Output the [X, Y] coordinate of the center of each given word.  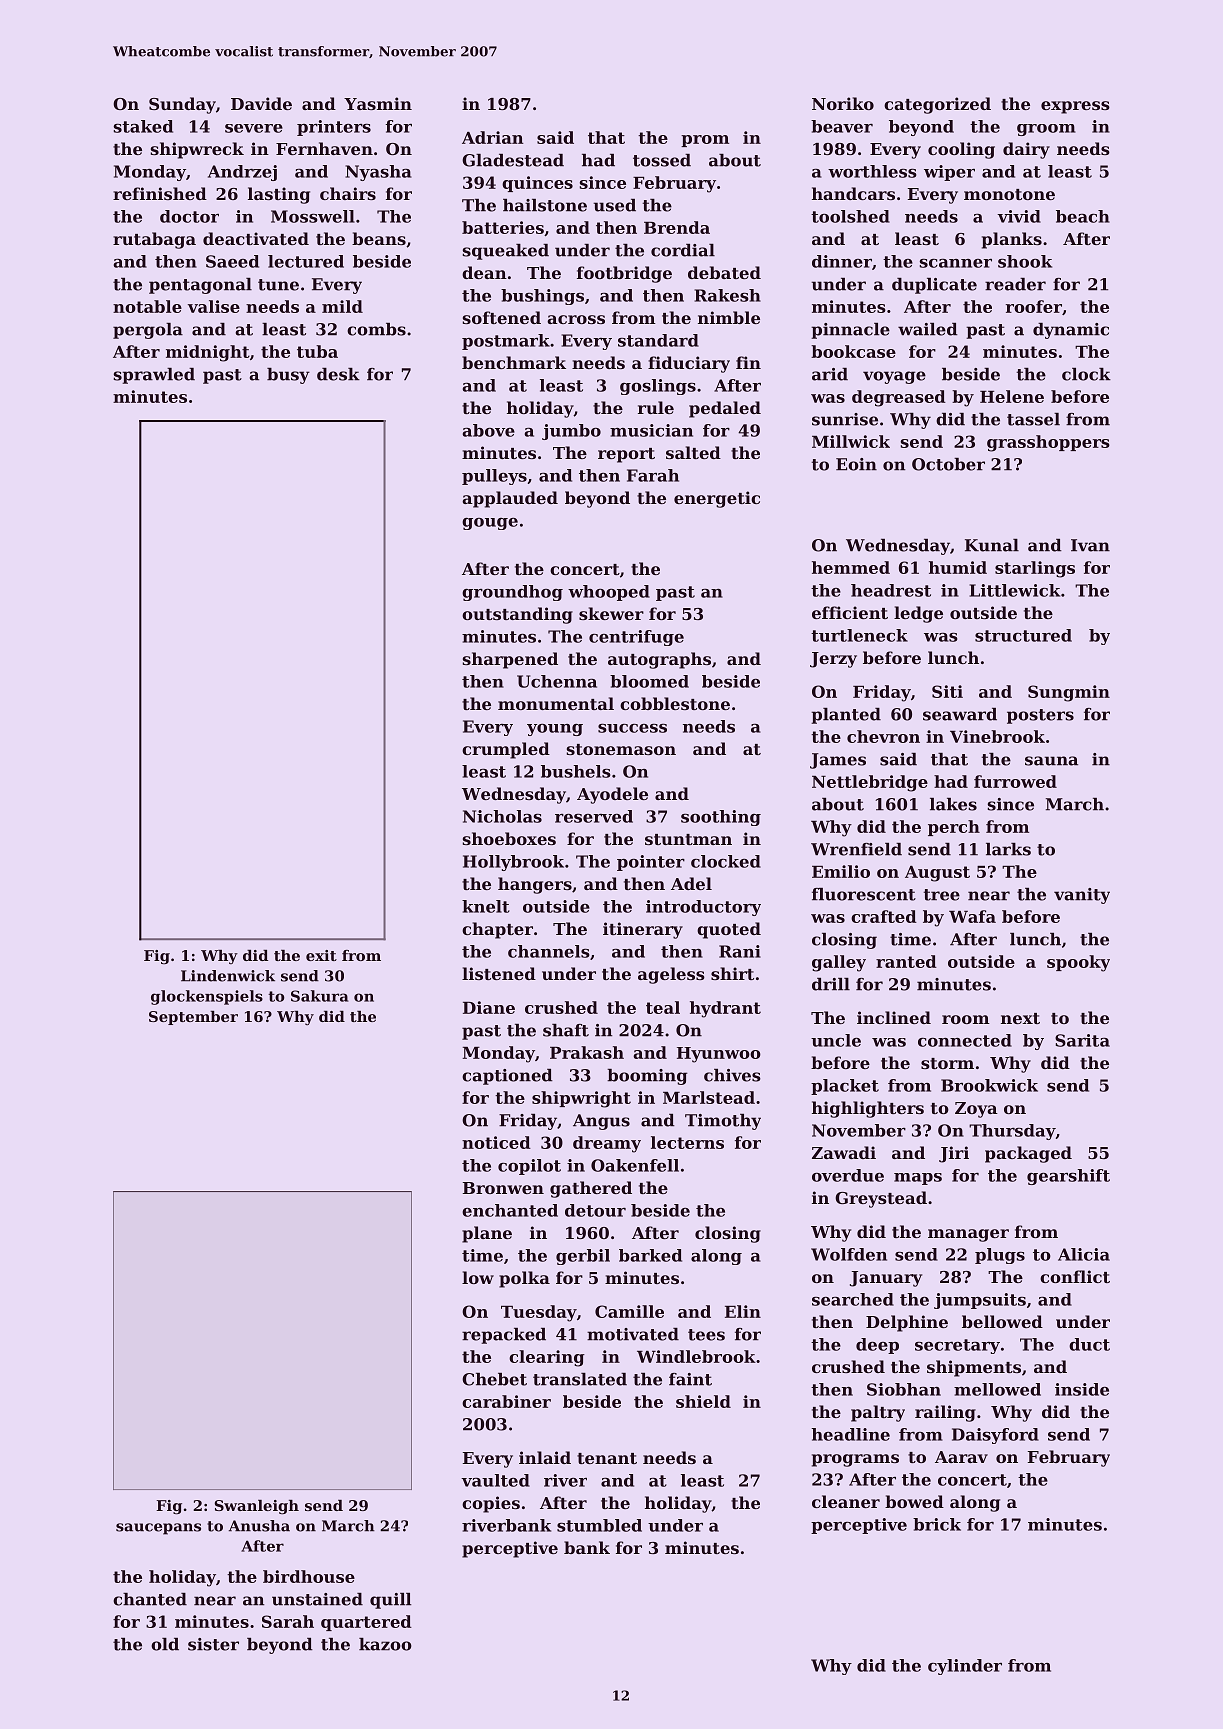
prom [705, 141]
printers [334, 128]
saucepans [158, 1529]
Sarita [1082, 1040]
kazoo [385, 1644]
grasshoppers [1048, 443]
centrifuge [636, 638]
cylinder [965, 1667]
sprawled [154, 376]
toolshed [850, 216]
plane [487, 1234]
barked [650, 1255]
